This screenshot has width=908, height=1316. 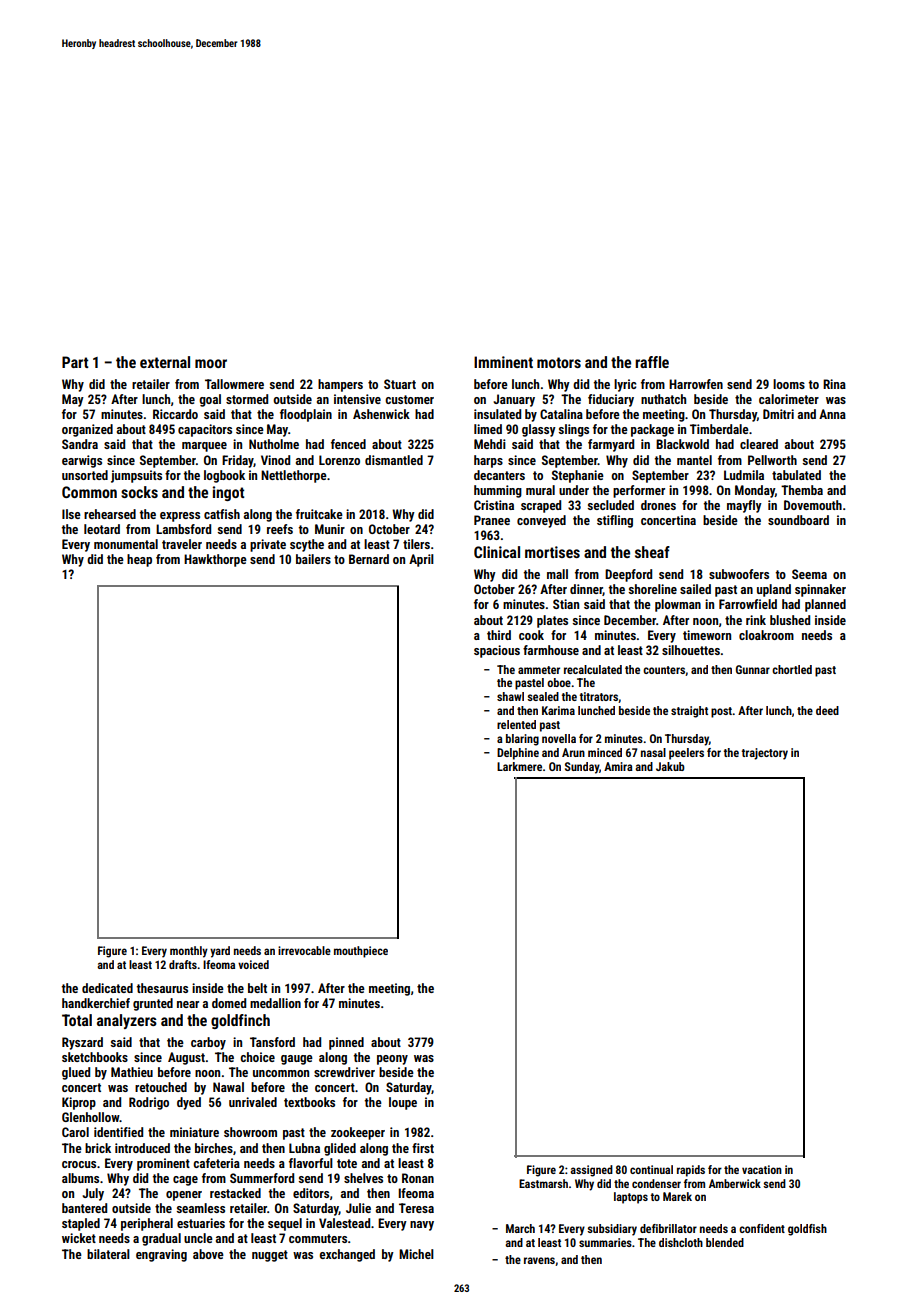 I want to click on Larkmere, so click(x=519, y=766).
